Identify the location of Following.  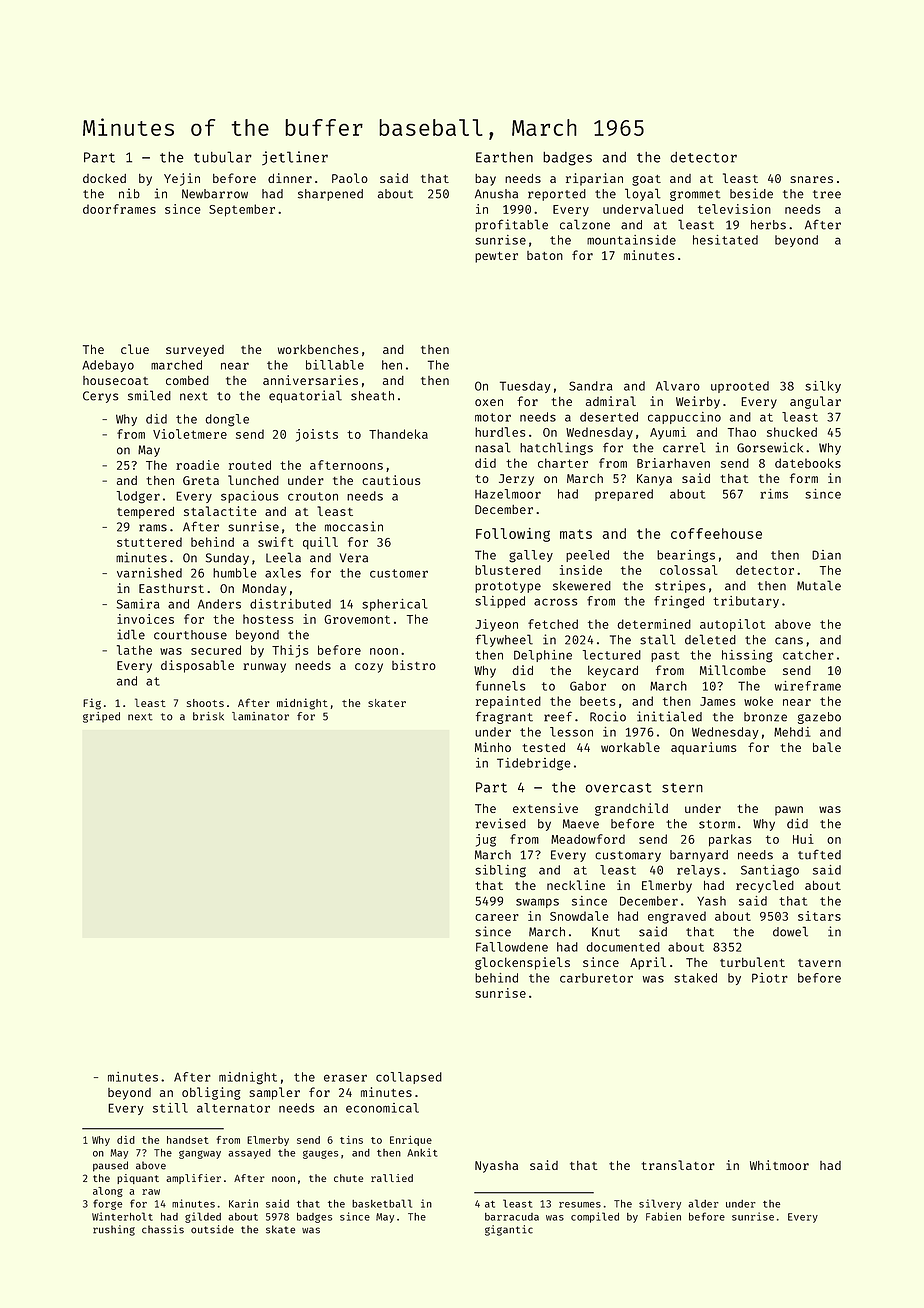
(513, 535).
